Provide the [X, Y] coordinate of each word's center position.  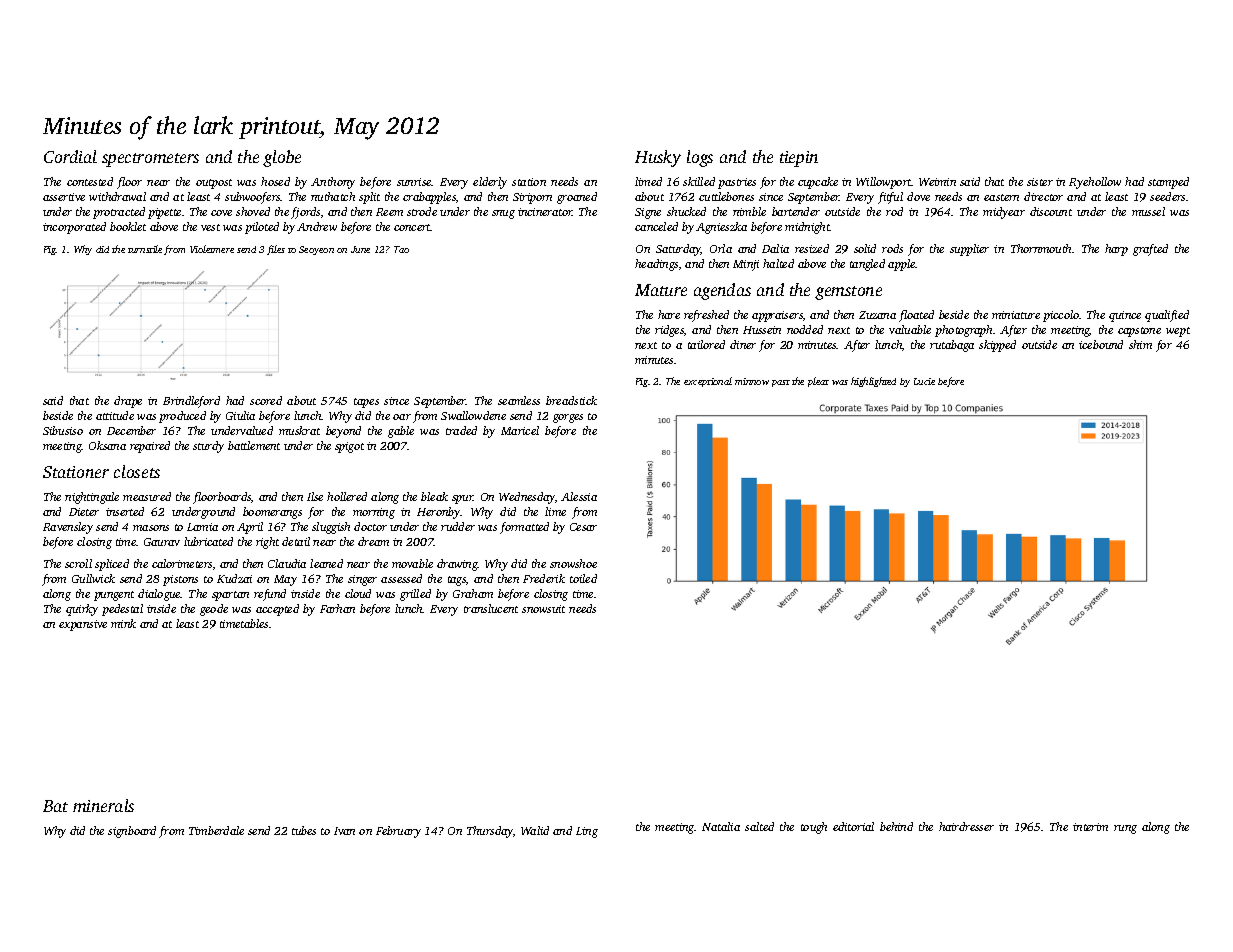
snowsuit [543, 609]
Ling [587, 832]
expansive [83, 625]
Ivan [344, 831]
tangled [867, 265]
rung [1125, 829]
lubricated [208, 541]
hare [669, 314]
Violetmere [212, 249]
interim [1090, 827]
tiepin [799, 159]
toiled [583, 578]
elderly [490, 183]
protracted [119, 213]
